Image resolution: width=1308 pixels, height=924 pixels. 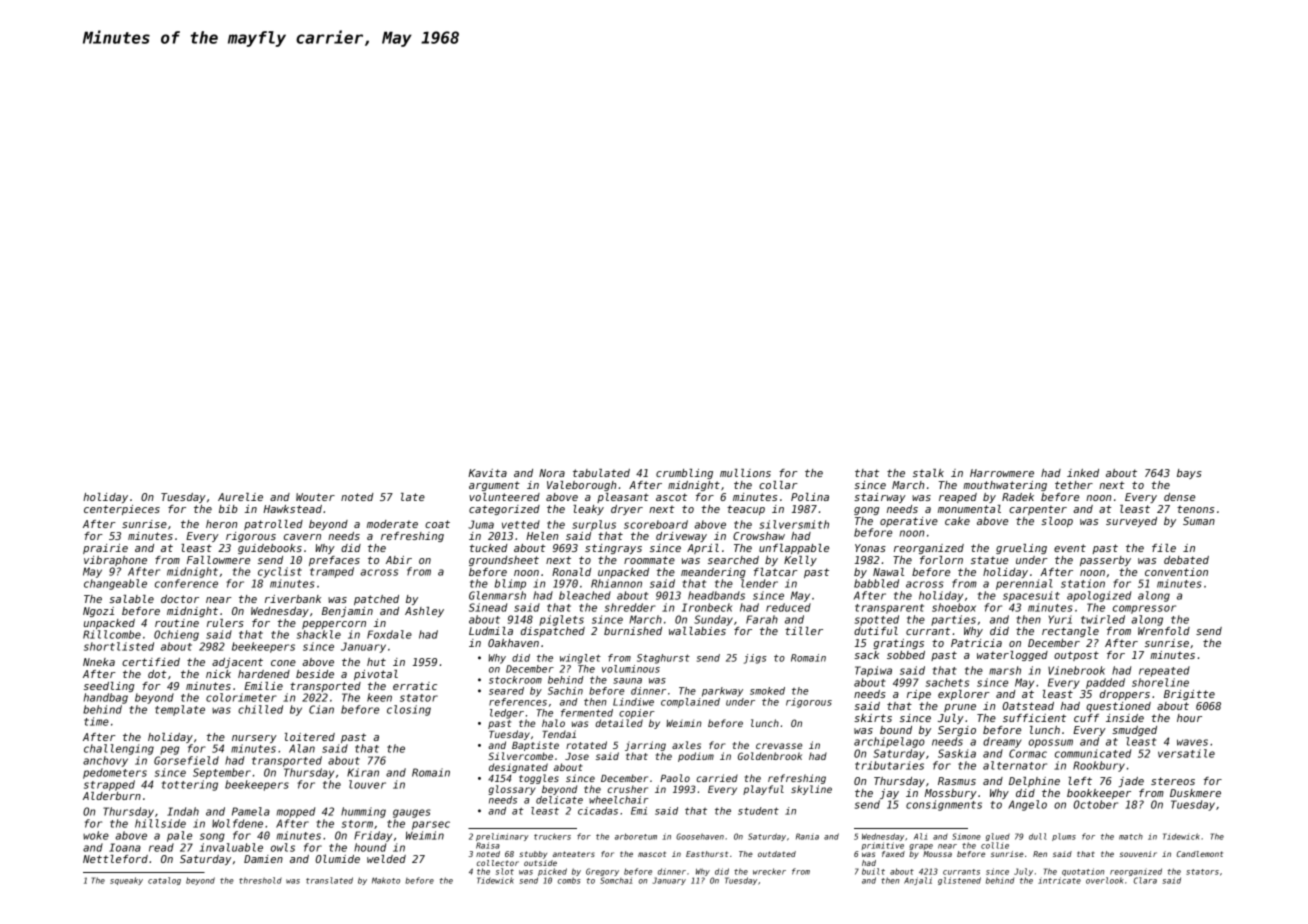 I want to click on anteaters, so click(x=574, y=854).
